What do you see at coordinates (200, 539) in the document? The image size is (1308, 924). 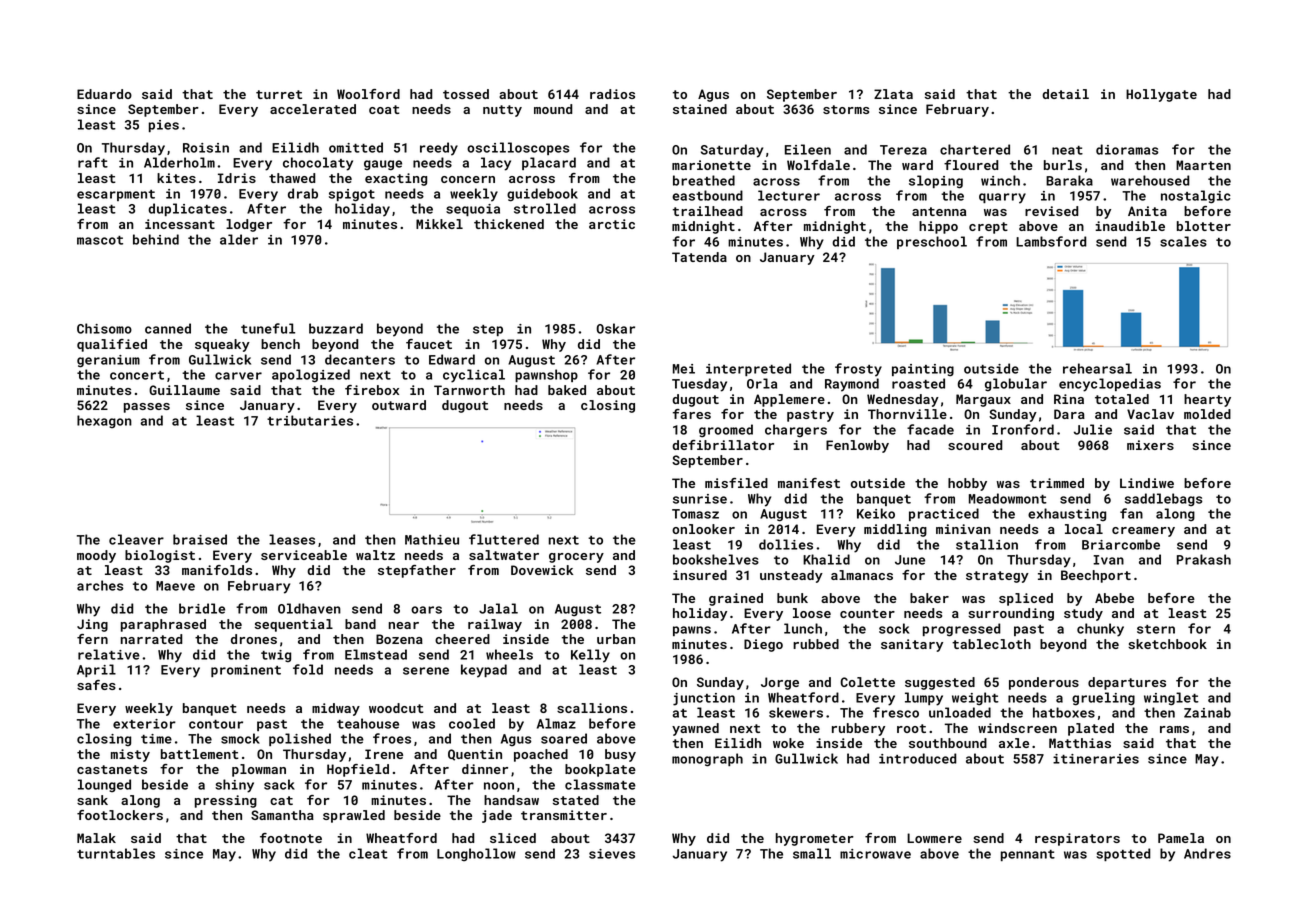 I see `braised` at bounding box center [200, 539].
